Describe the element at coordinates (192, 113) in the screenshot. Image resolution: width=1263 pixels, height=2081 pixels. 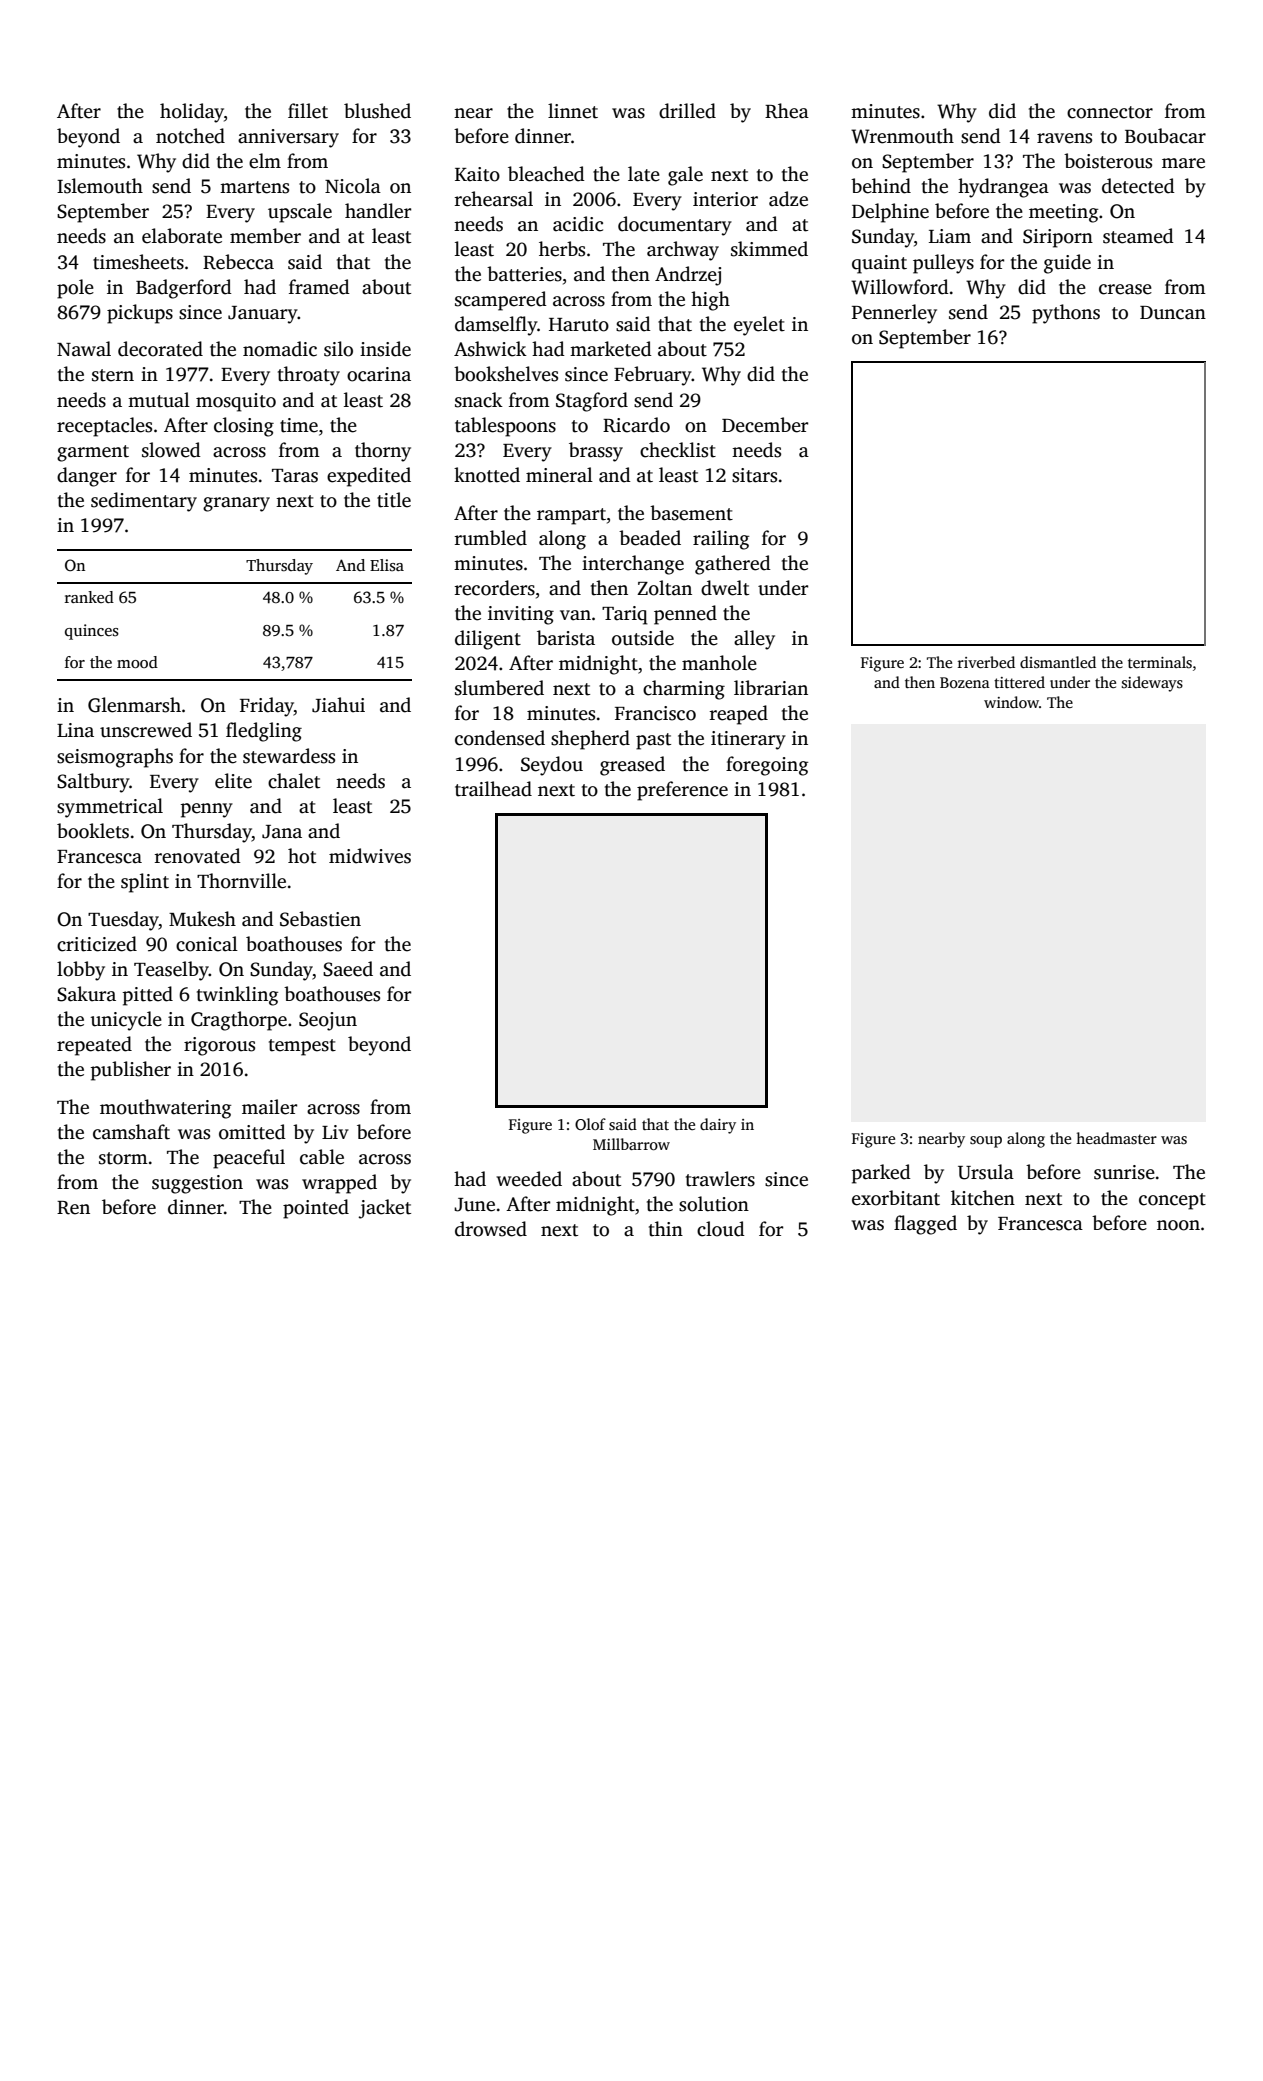
I see `holiday` at that location.
